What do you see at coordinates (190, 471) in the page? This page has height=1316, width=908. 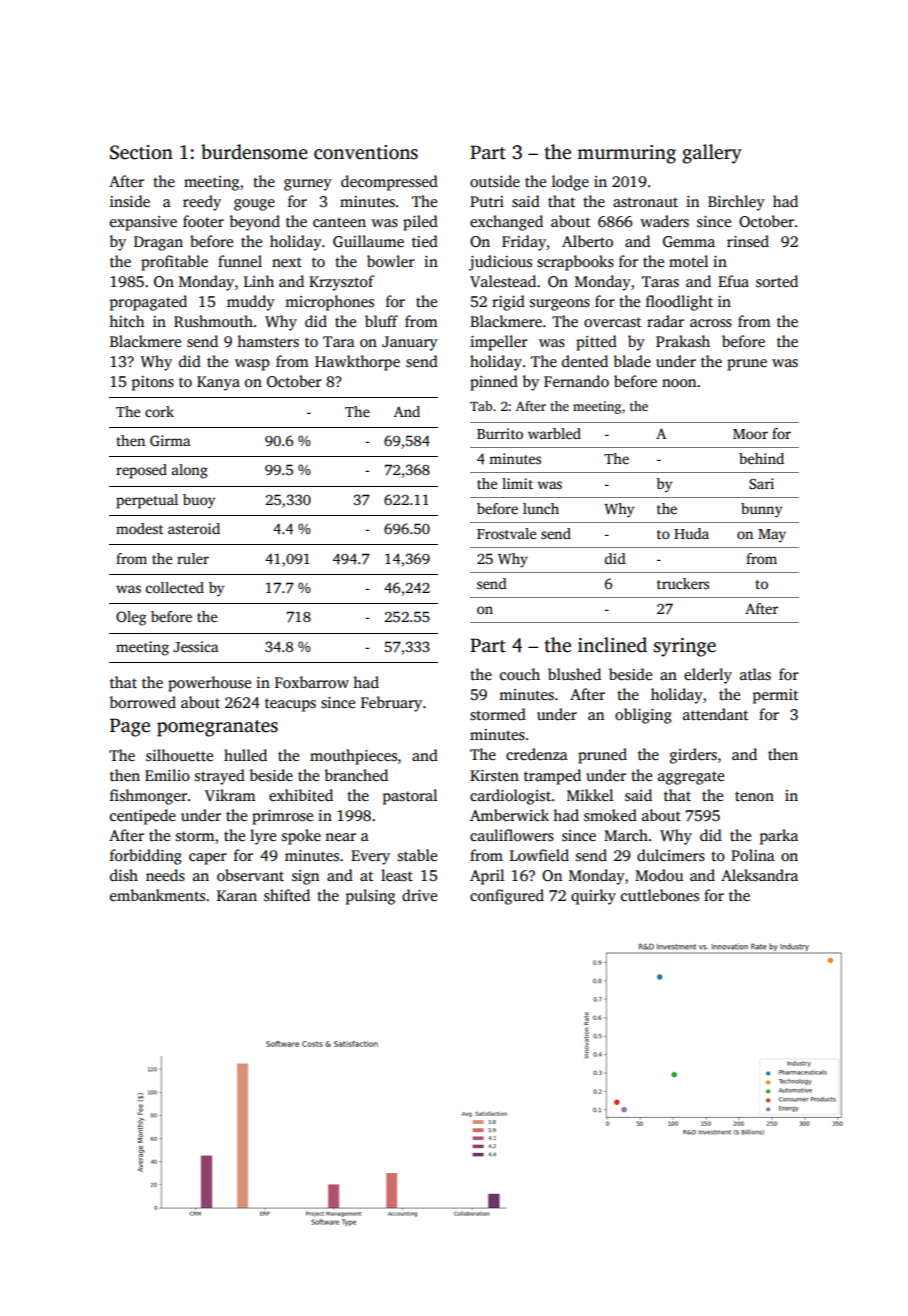 I see `along` at bounding box center [190, 471].
